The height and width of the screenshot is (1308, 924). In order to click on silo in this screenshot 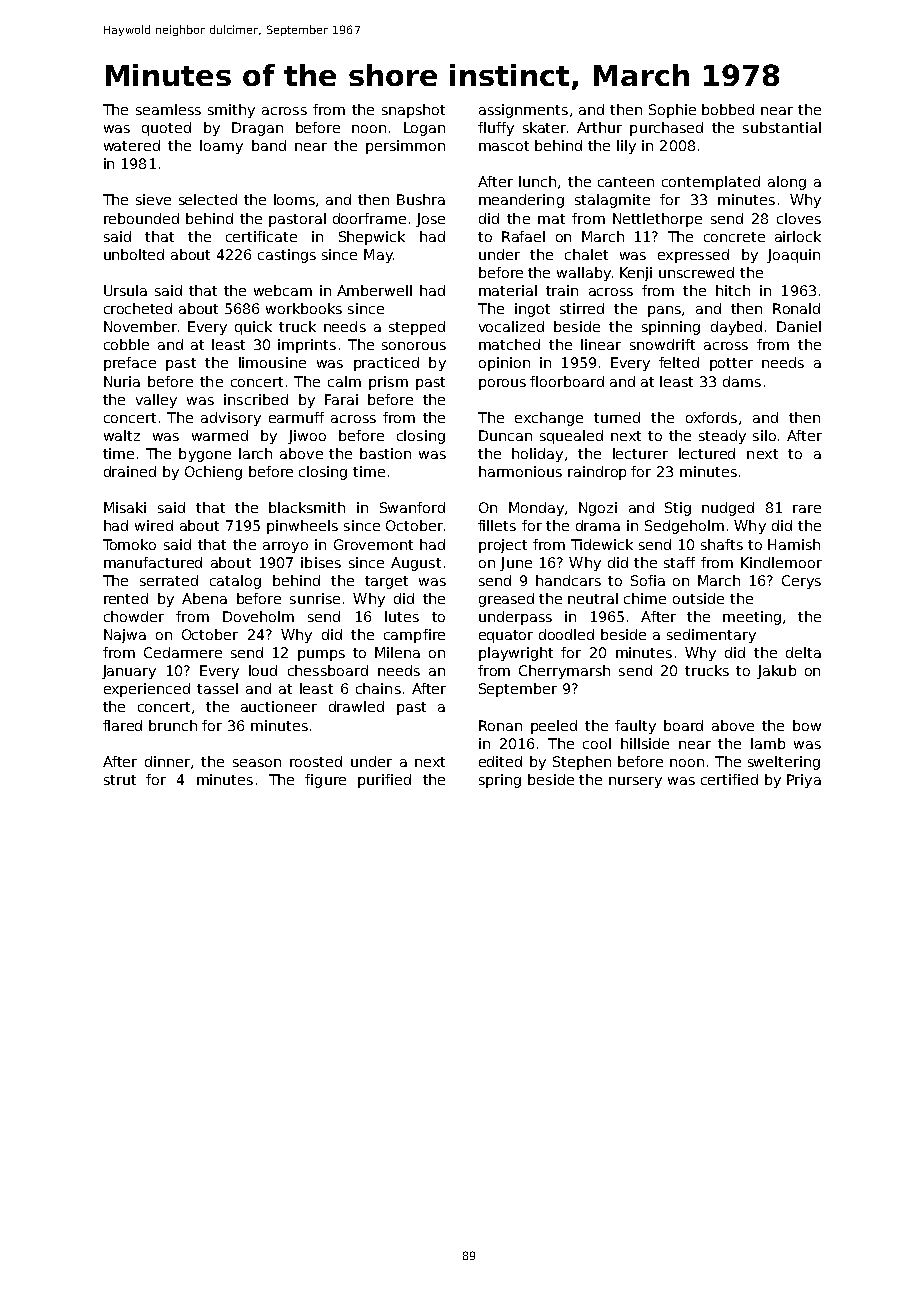, I will do `click(764, 435)`.
